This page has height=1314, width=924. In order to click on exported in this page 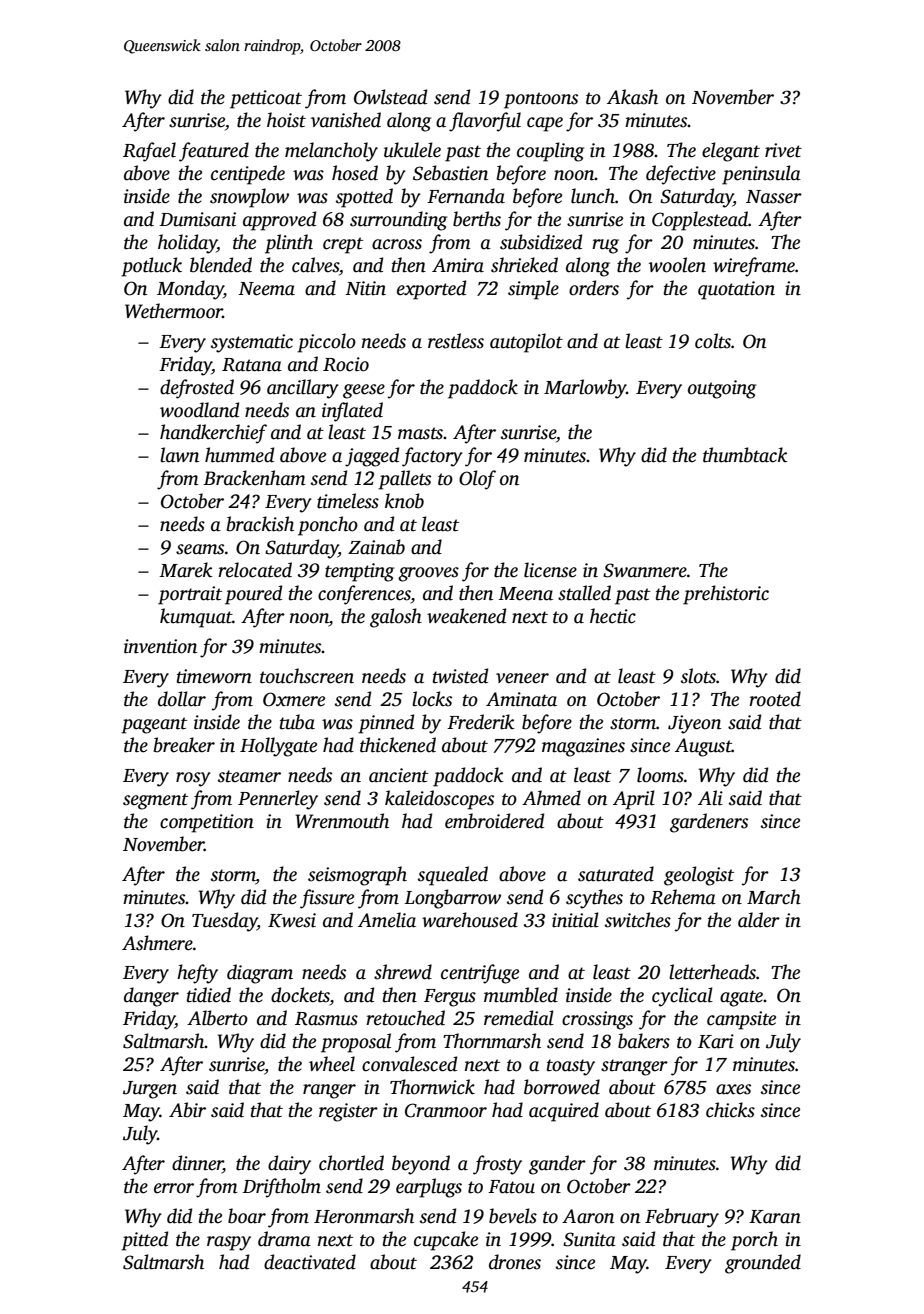, I will do `click(431, 290)`.
